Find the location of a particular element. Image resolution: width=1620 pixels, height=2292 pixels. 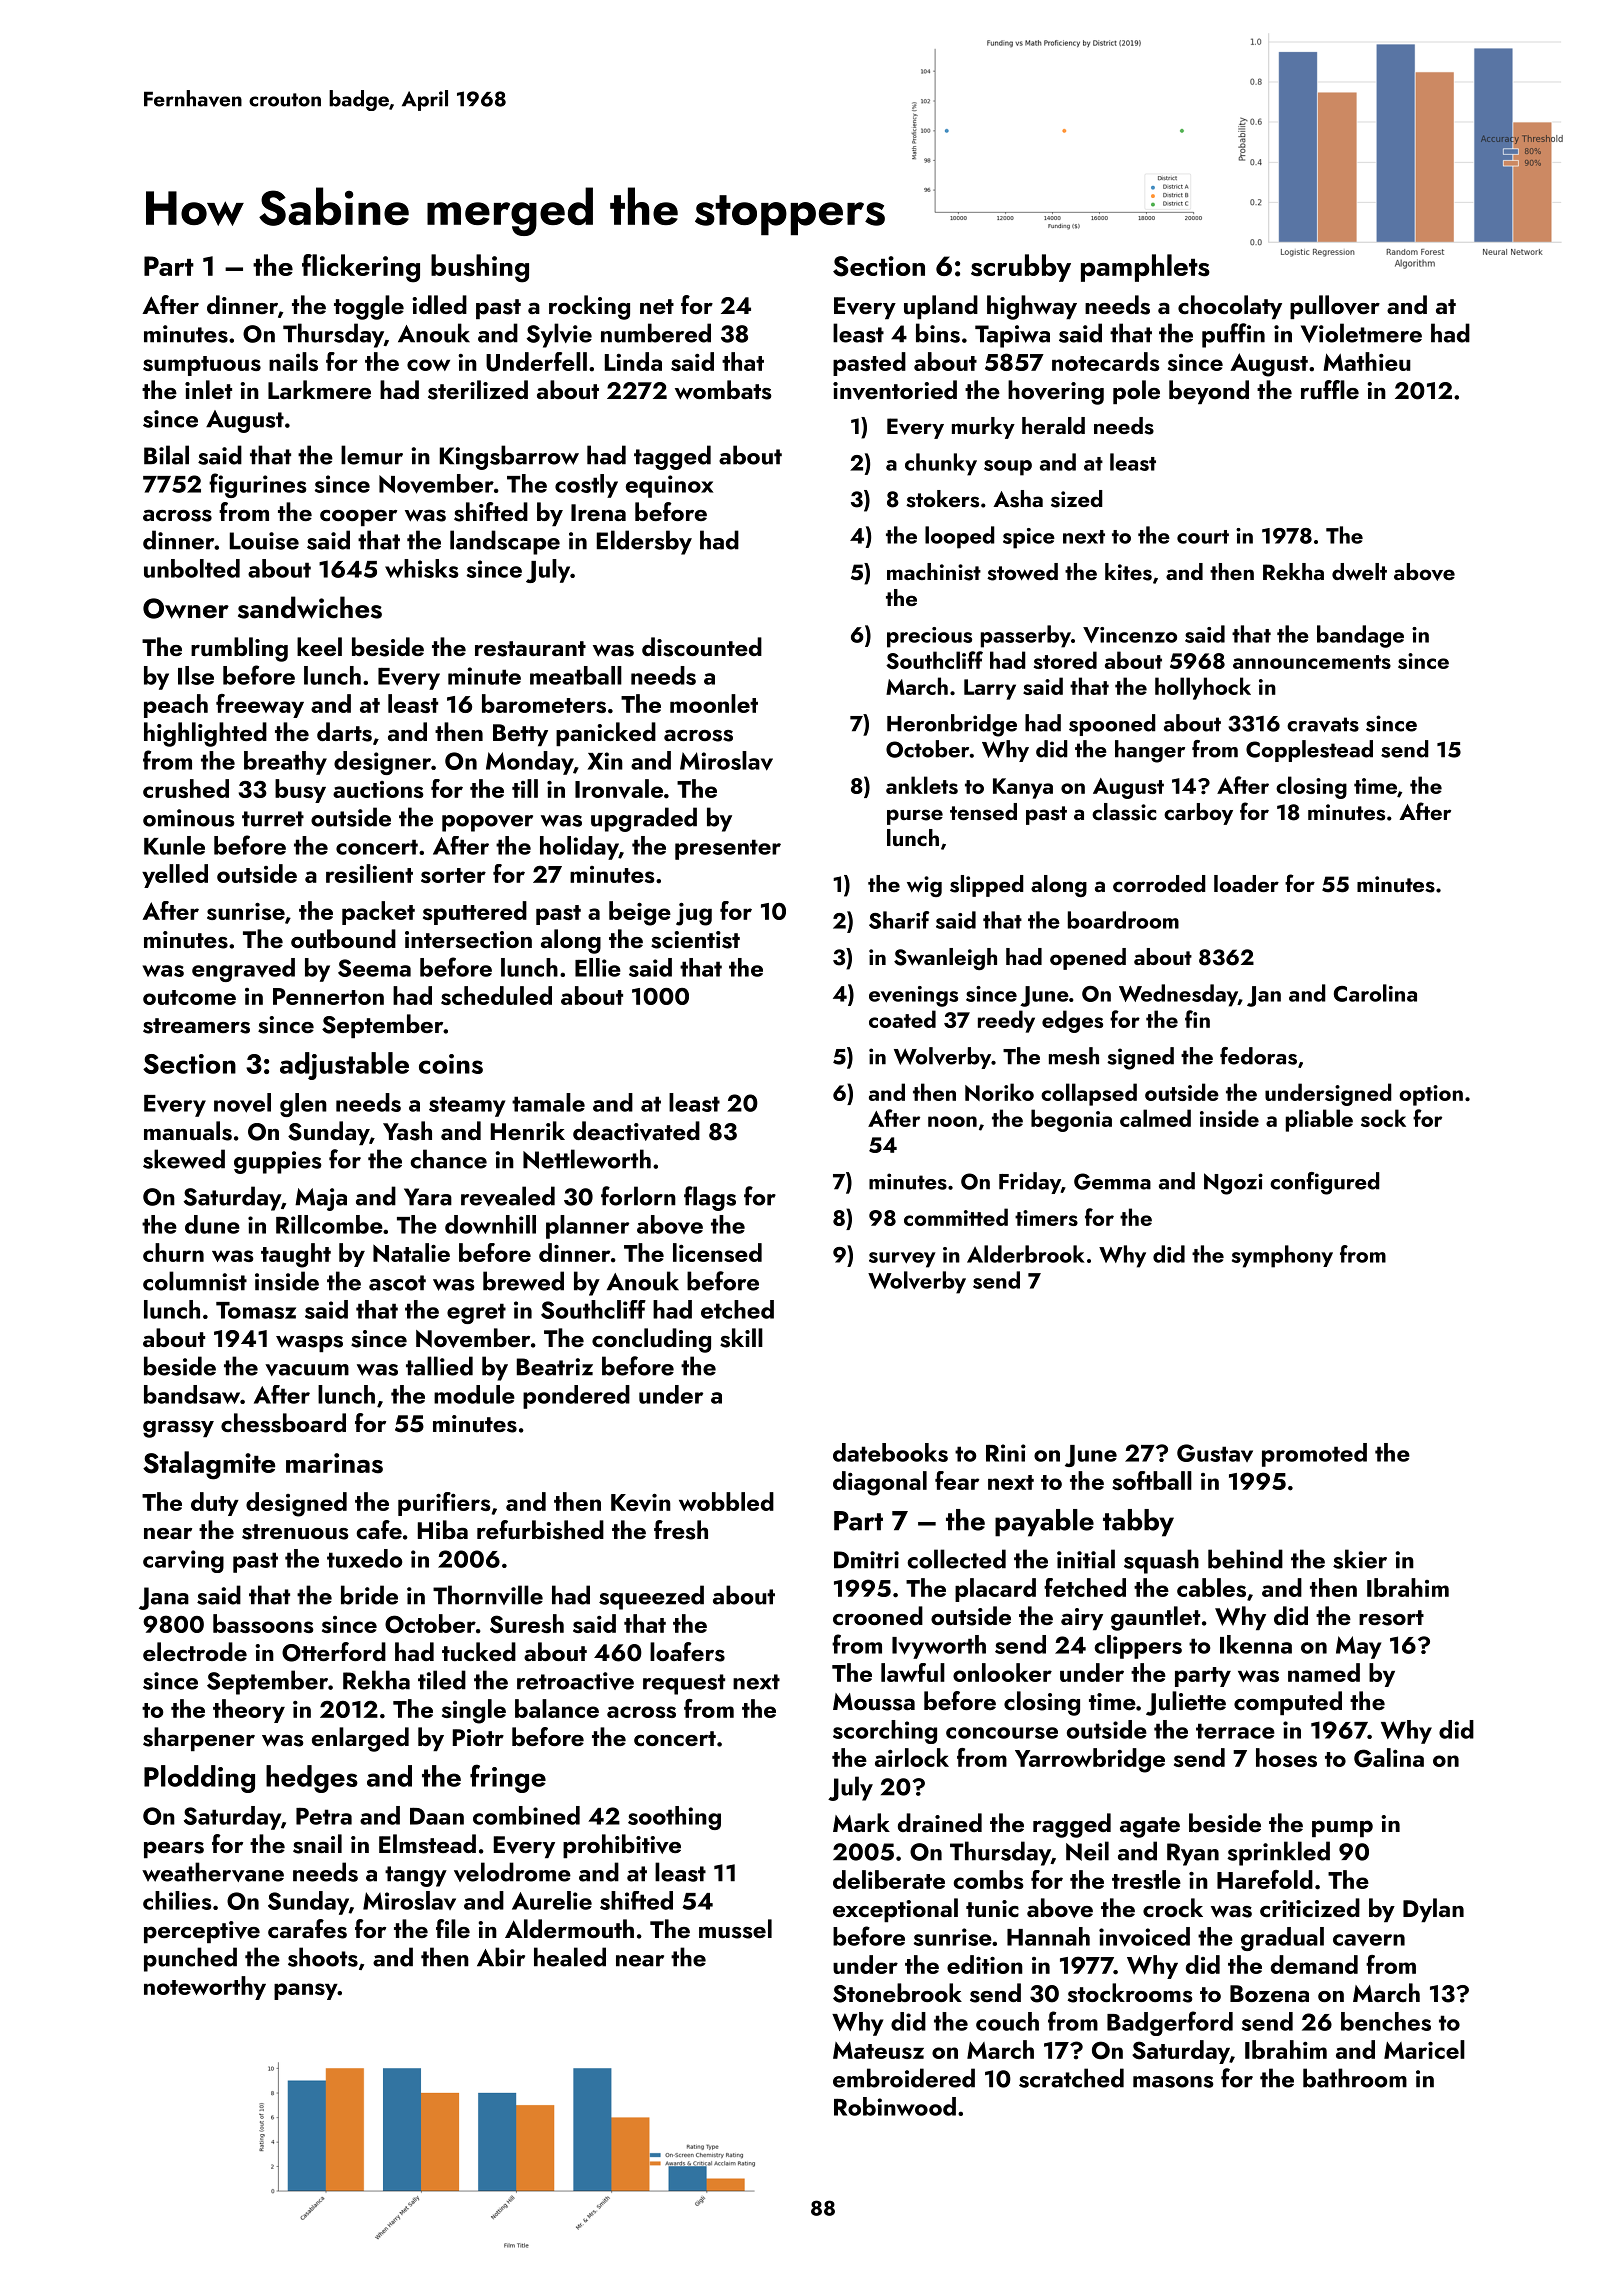

flickering is located at coordinates (361, 268).
